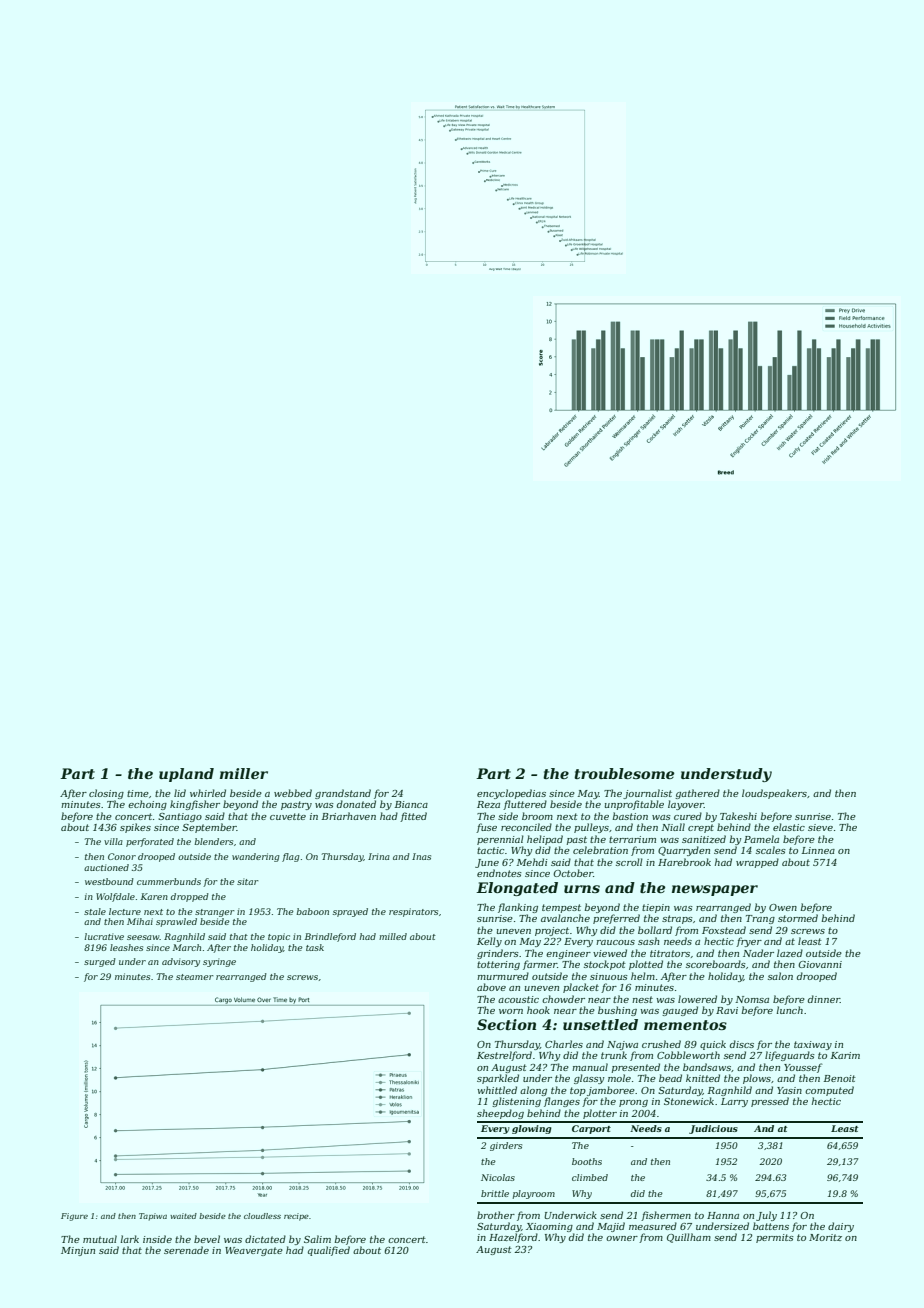  What do you see at coordinates (504, 1056) in the screenshot?
I see `Kestrelford` at bounding box center [504, 1056].
